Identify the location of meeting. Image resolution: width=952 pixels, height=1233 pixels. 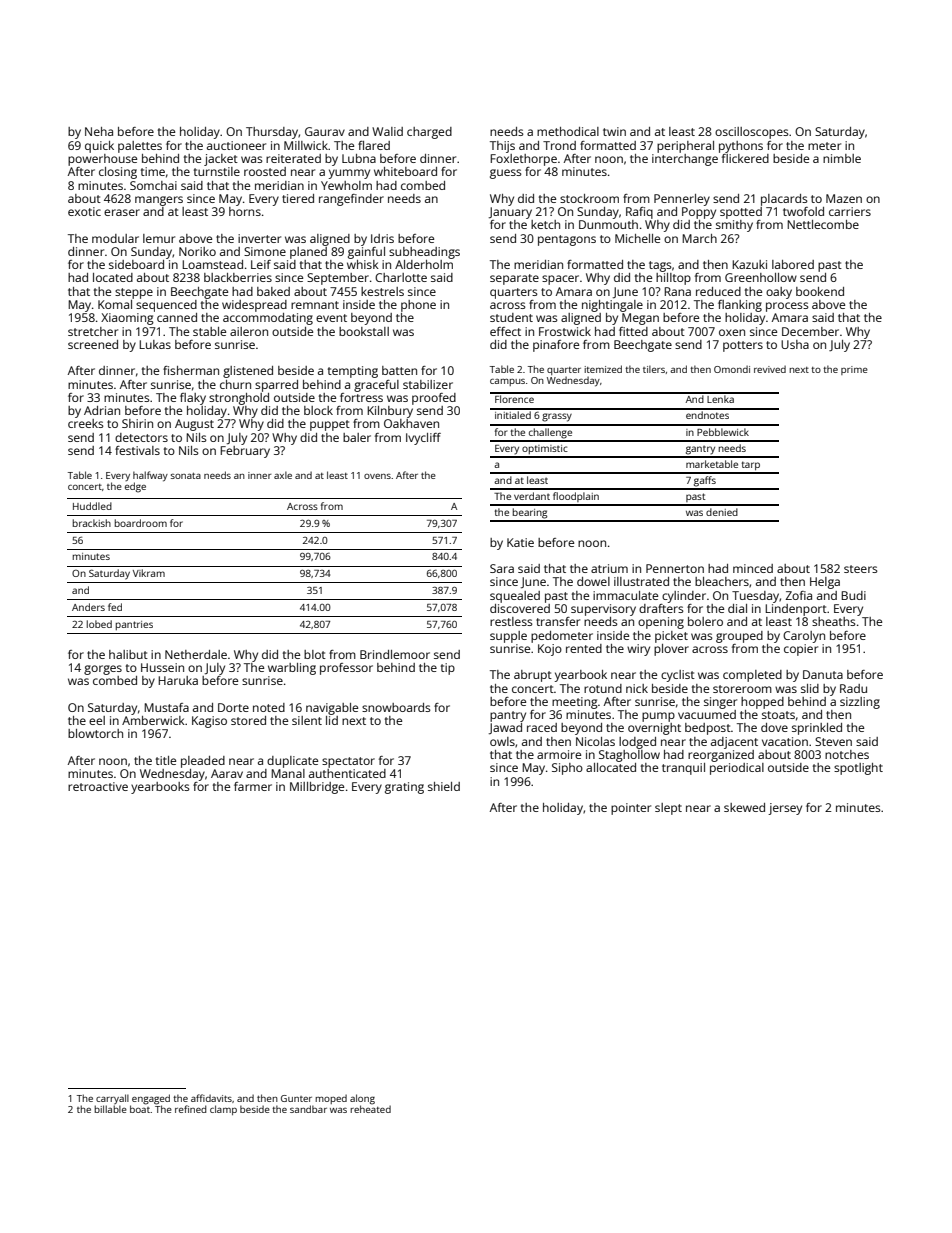
(575, 703).
